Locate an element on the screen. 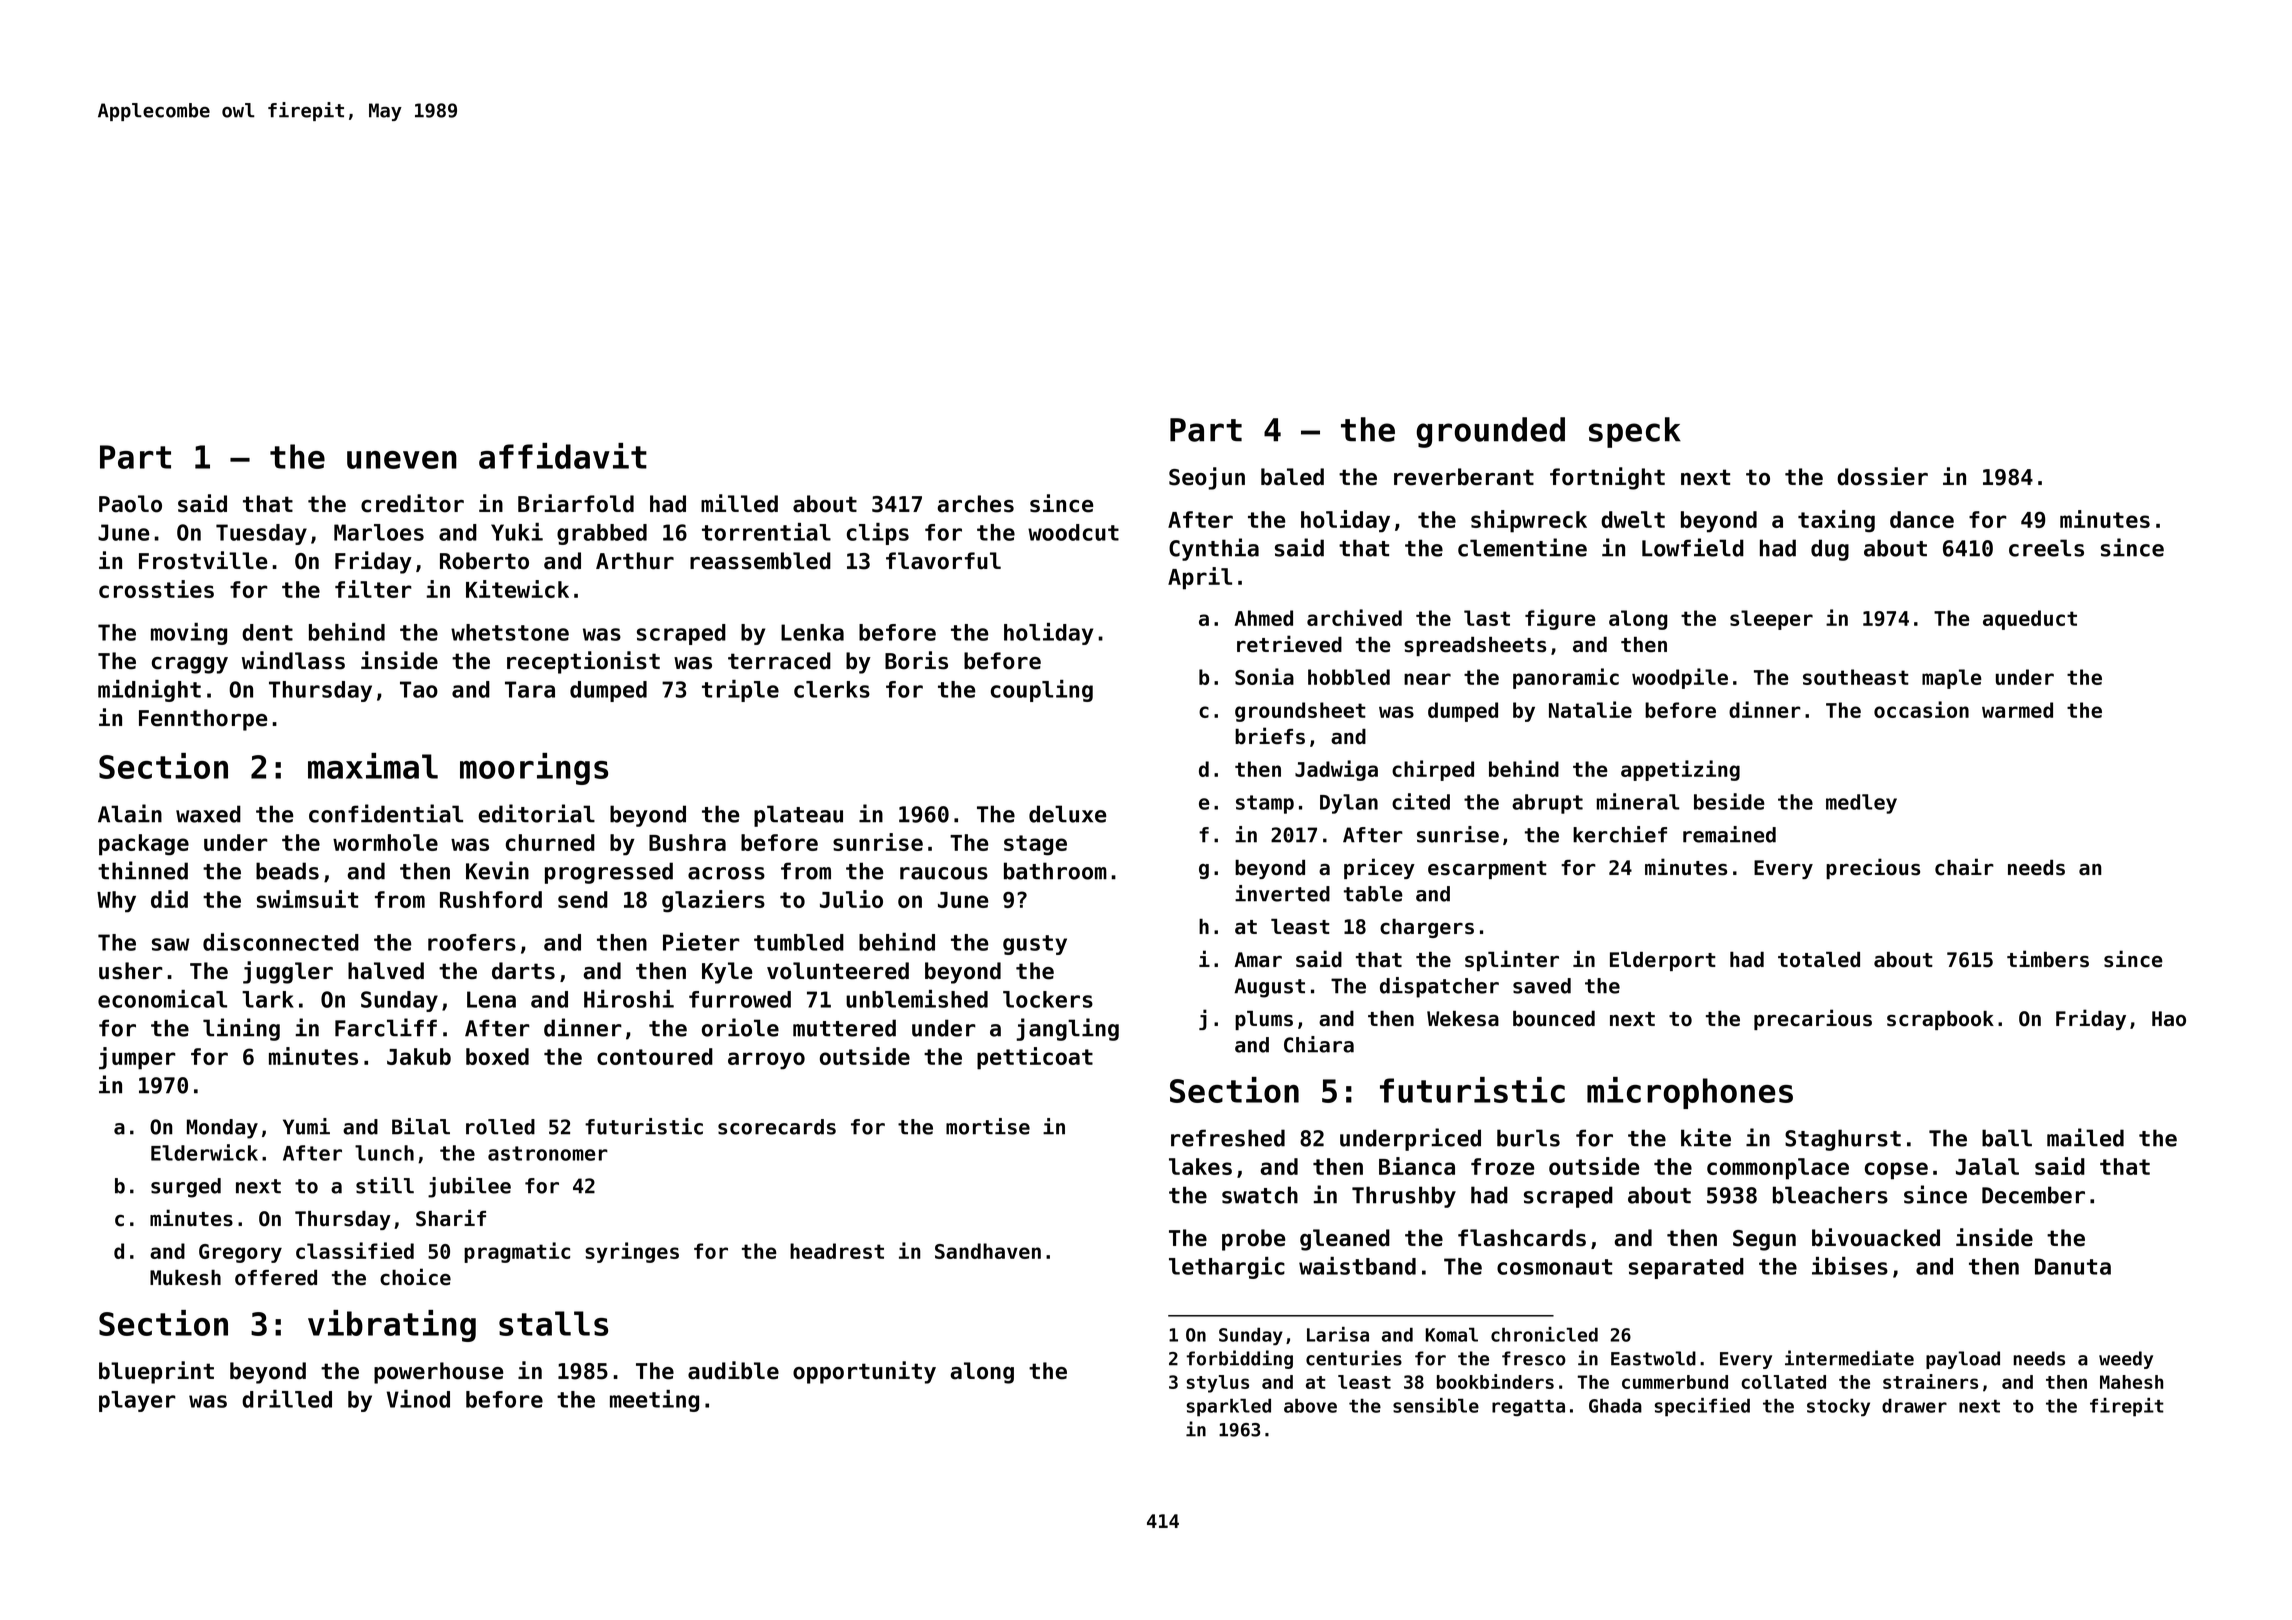  moving is located at coordinates (189, 634).
